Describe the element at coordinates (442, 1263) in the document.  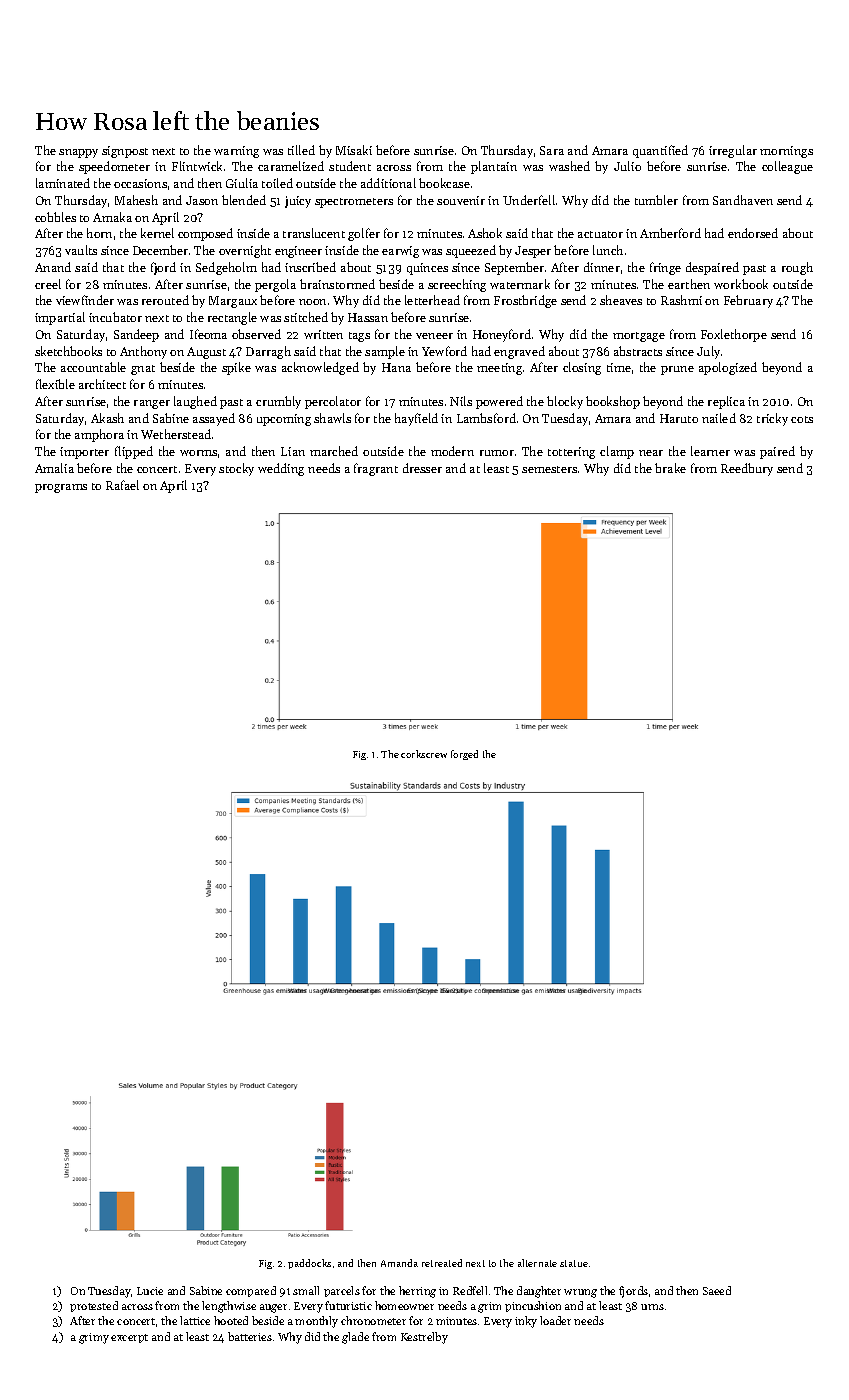
I see `retreated` at that location.
